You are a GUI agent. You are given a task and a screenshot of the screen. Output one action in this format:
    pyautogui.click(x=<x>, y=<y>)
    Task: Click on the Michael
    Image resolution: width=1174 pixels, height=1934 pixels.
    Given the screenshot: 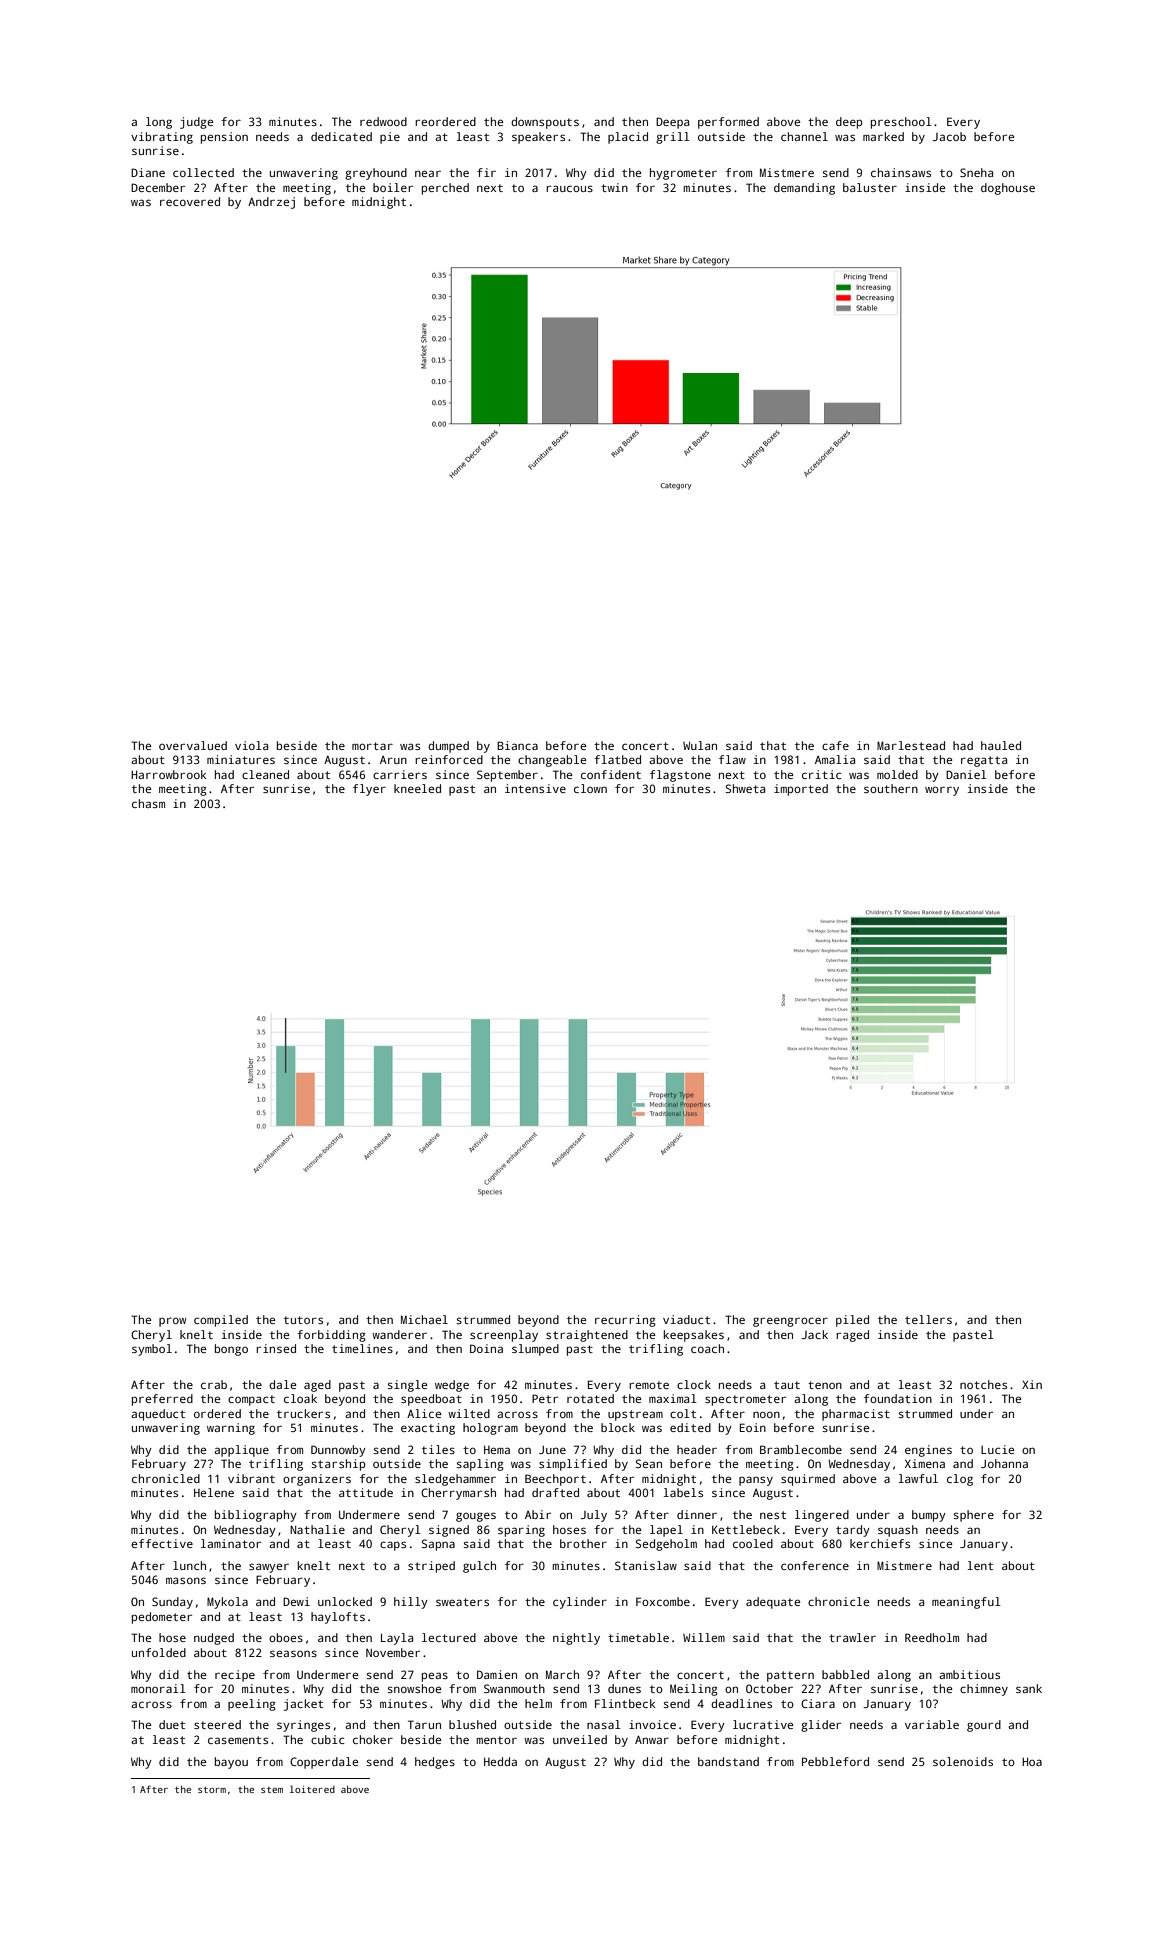 What is the action you would take?
    pyautogui.click(x=424, y=1319)
